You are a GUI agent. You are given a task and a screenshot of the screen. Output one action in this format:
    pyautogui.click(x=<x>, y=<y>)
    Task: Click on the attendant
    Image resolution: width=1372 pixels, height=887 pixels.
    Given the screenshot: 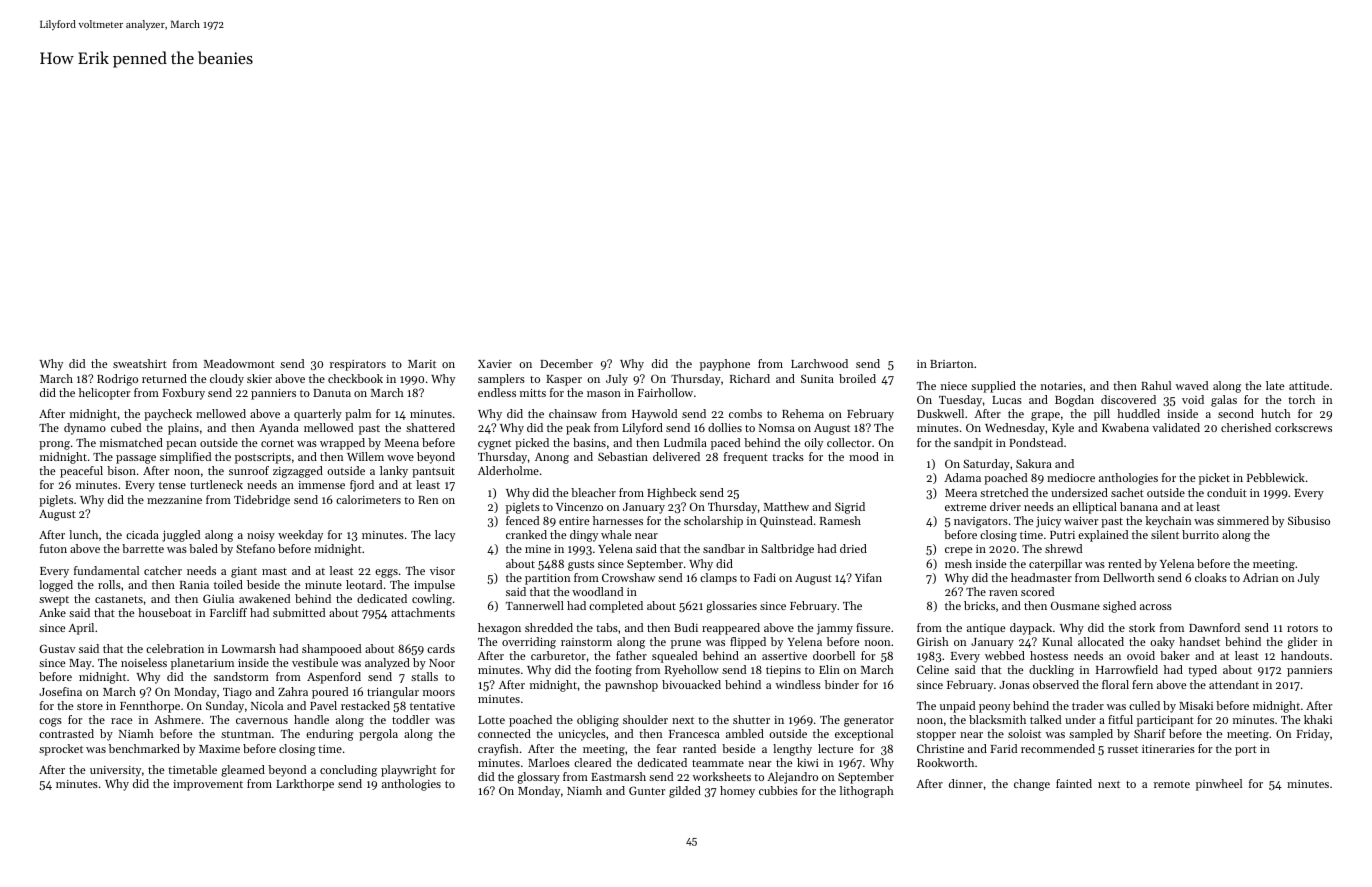 What is the action you would take?
    pyautogui.click(x=1234, y=684)
